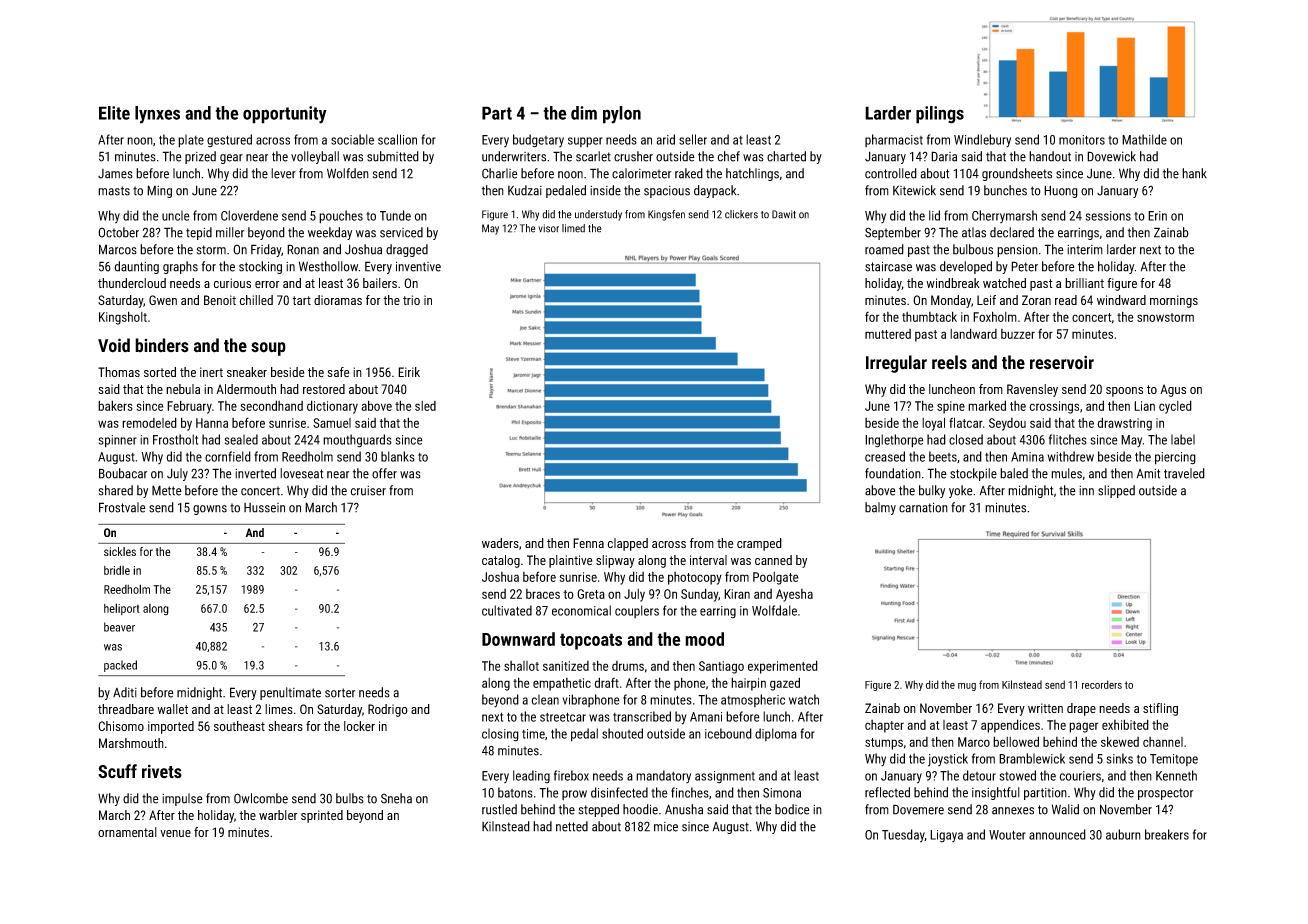 This page has height=924, width=1308. What do you see at coordinates (885, 456) in the page?
I see `creased` at bounding box center [885, 456].
